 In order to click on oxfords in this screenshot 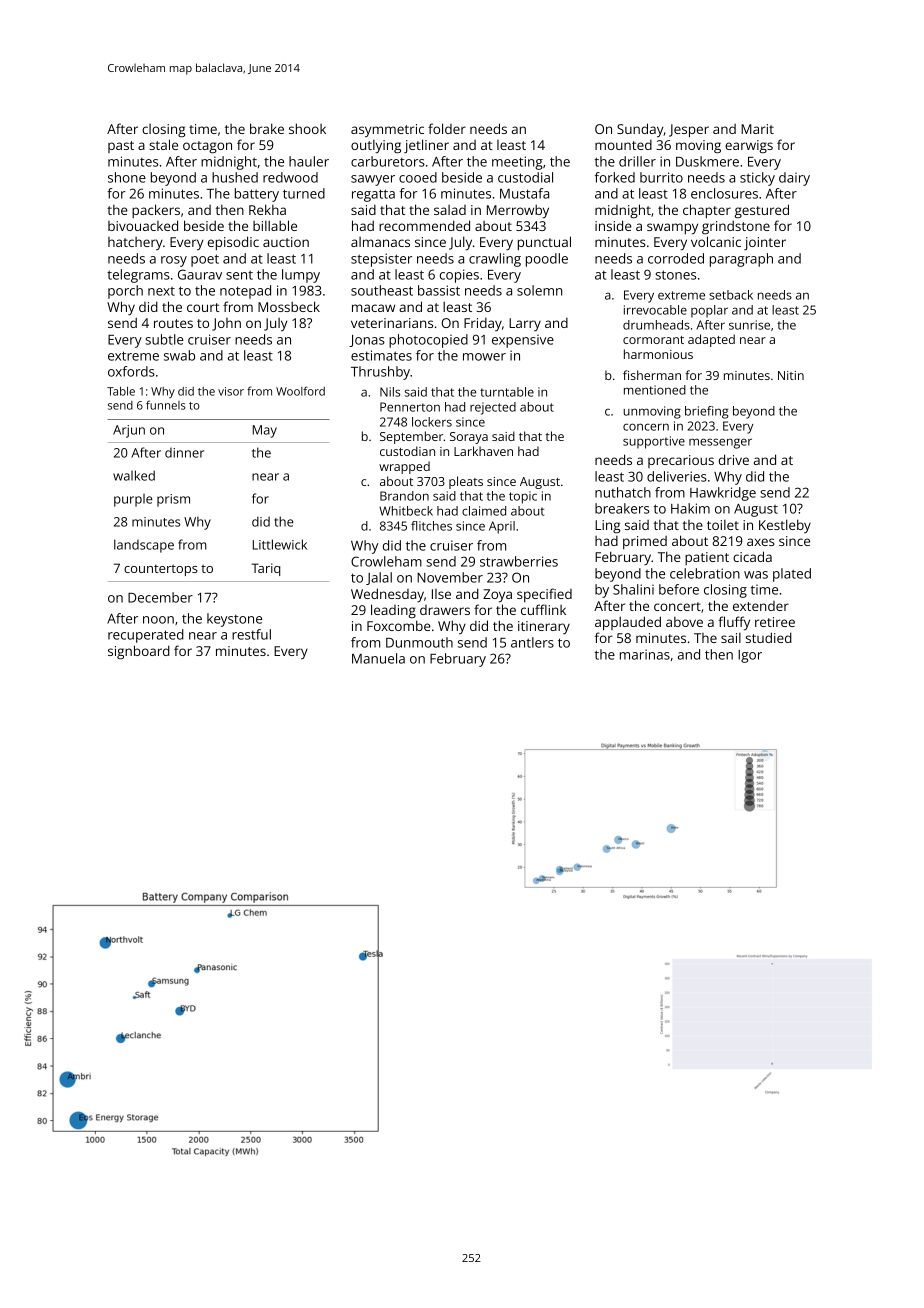, I will do `click(131, 371)`.
